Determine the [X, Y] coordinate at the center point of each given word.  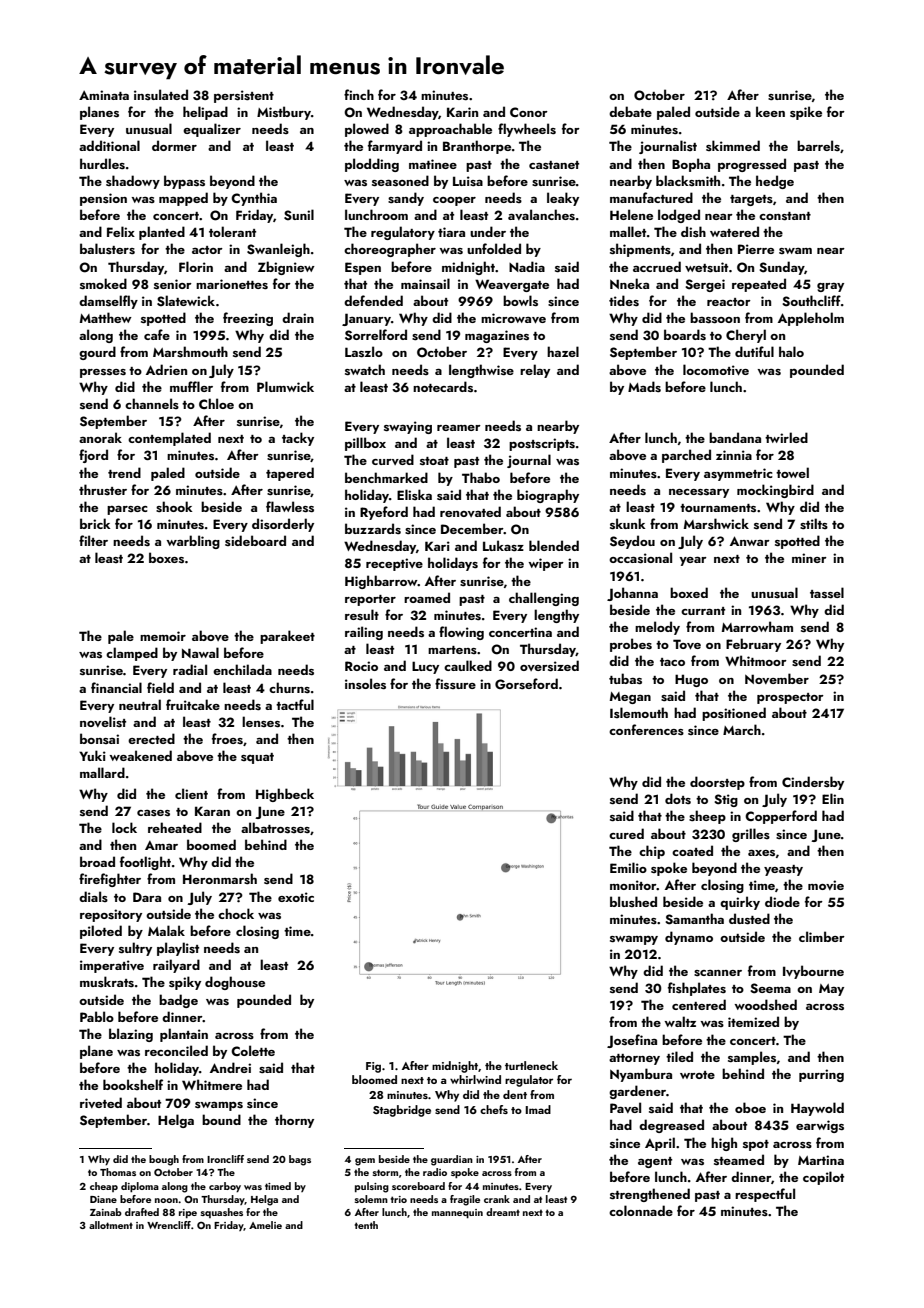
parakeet [287, 637]
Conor [529, 112]
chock [236, 913]
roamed [427, 597]
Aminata [104, 95]
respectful [765, 1195]
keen [770, 111]
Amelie [265, 1225]
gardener [637, 1092]
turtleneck [531, 1065]
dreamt [503, 1212]
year [693, 561]
